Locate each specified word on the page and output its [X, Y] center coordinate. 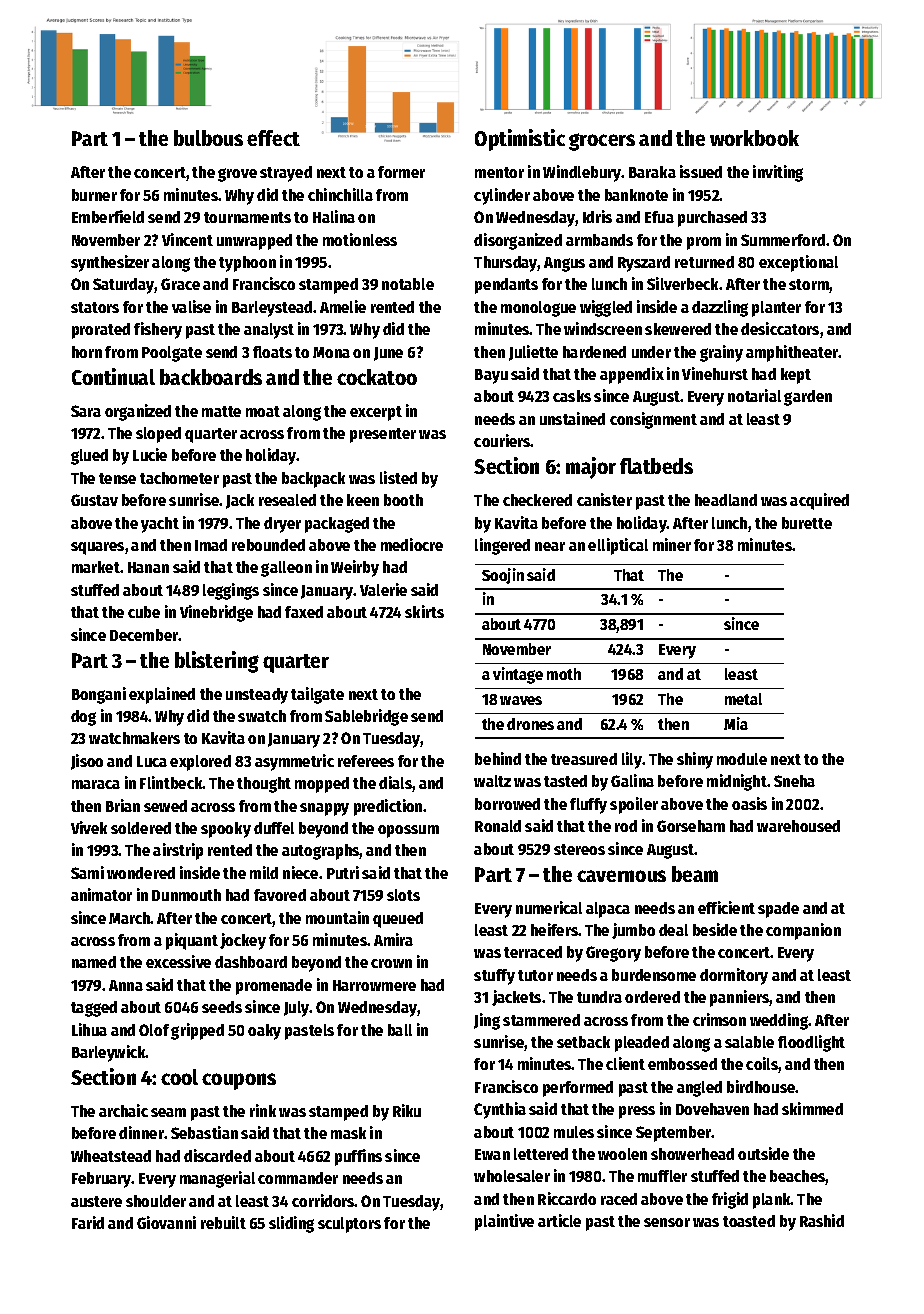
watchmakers [134, 738]
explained [162, 695]
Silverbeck [683, 283]
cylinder [502, 196]
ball [400, 1030]
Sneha [794, 781]
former [401, 172]
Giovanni [166, 1222]
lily [632, 760]
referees [366, 761]
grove [237, 175]
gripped [197, 1031]
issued [701, 171]
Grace [180, 284]
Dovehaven [712, 1109]
